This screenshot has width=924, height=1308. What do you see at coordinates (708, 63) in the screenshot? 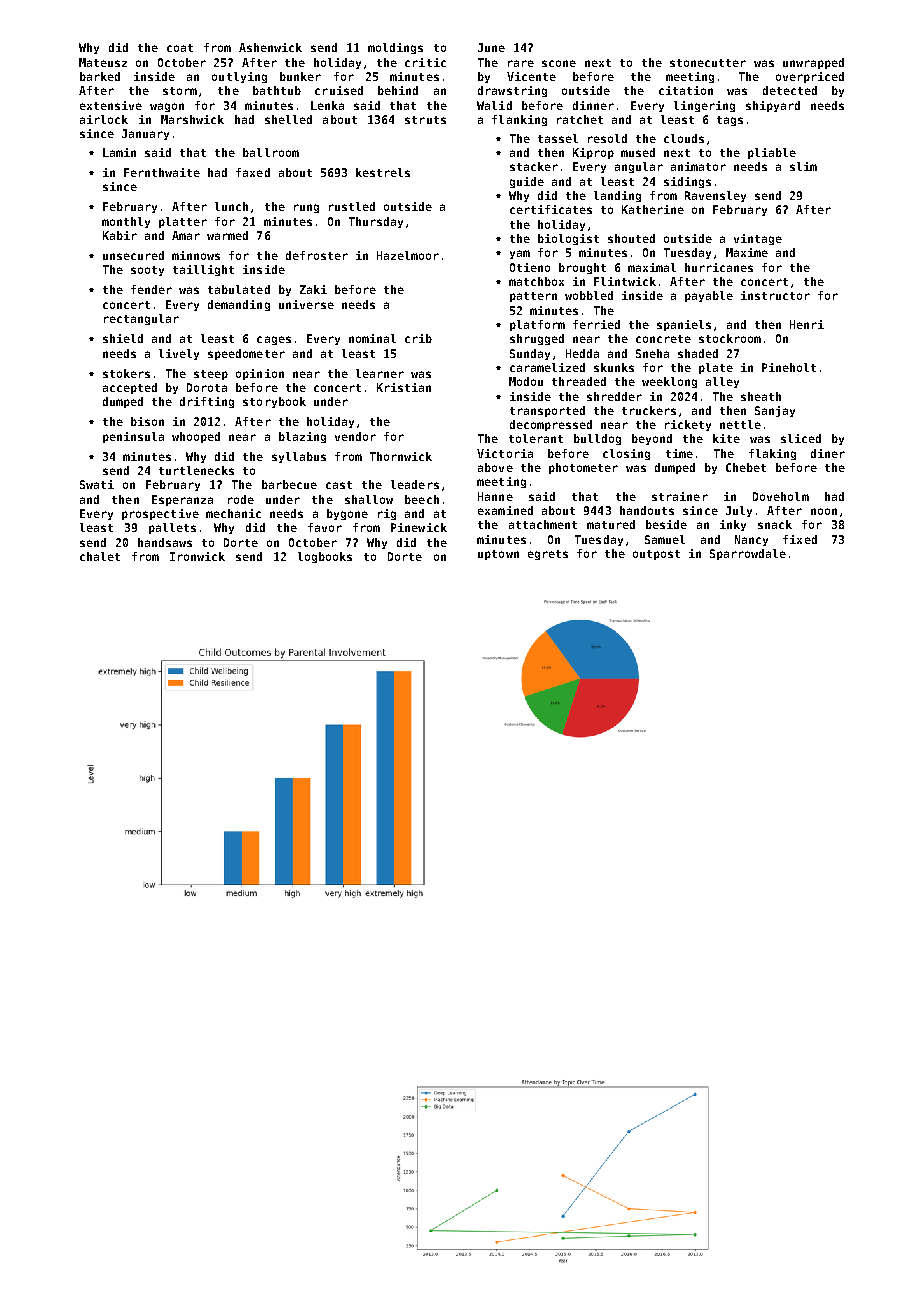
I see `stonecutter` at bounding box center [708, 63].
